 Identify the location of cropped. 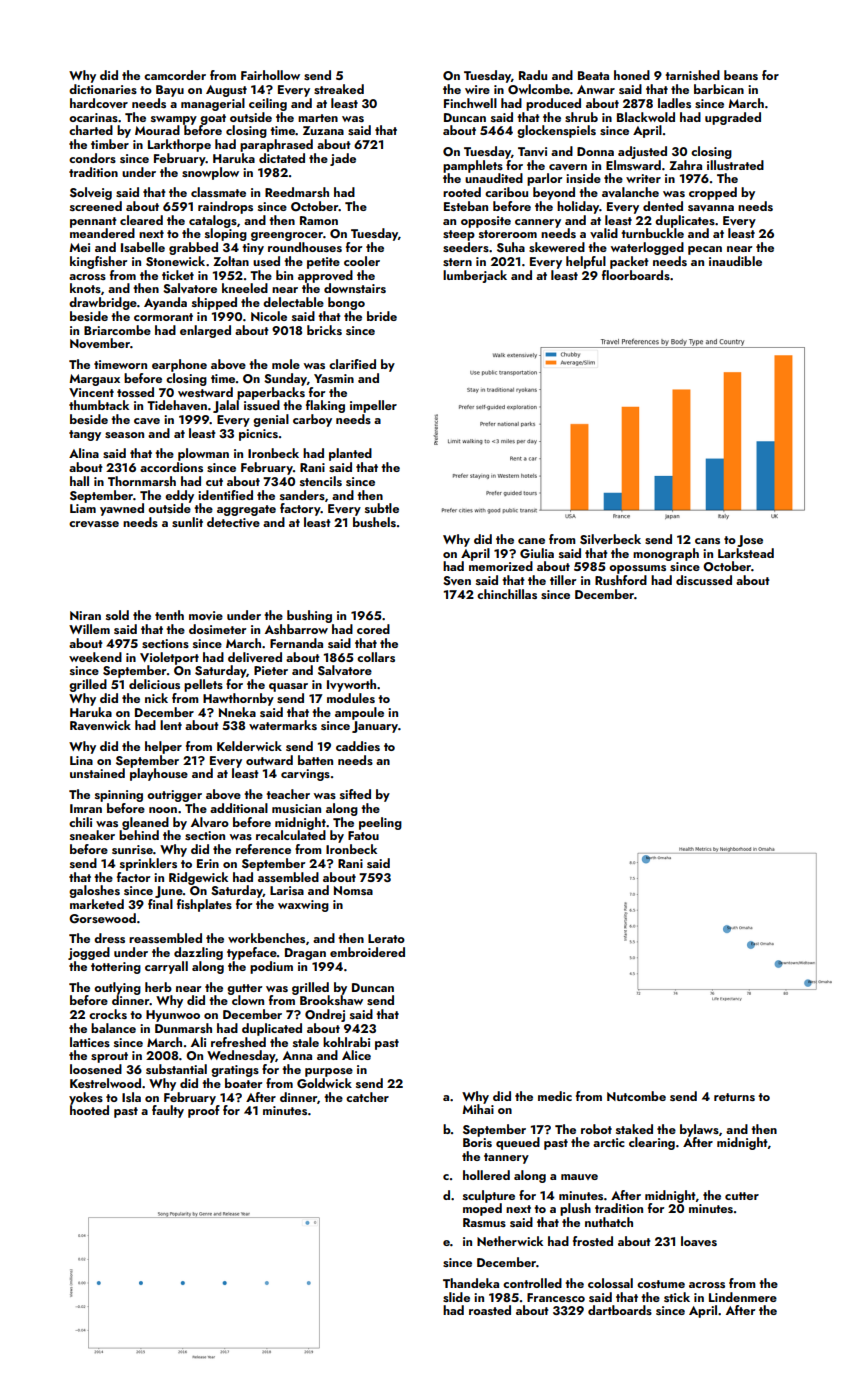
(713, 193).
